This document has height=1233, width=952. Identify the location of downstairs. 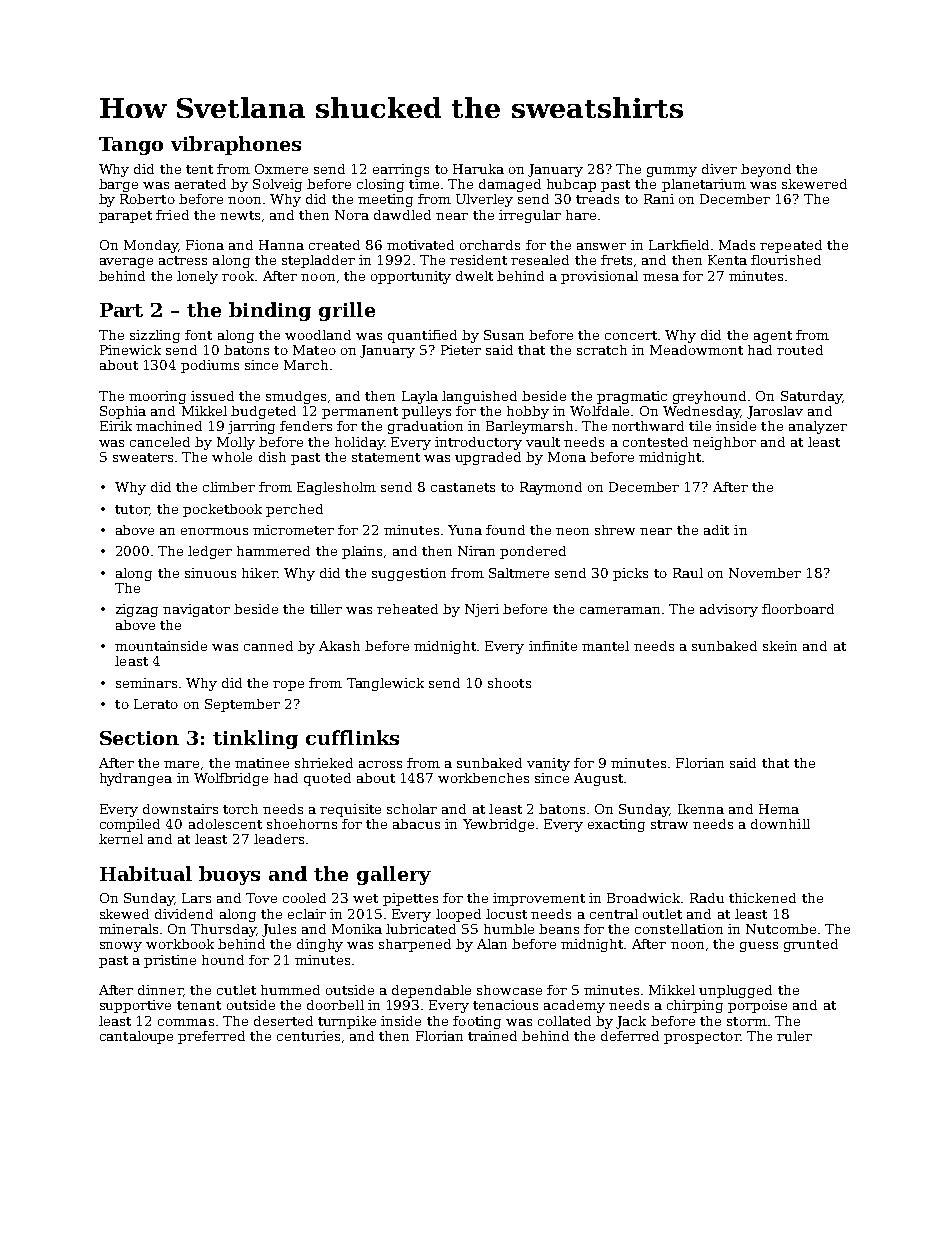
(180, 809).
